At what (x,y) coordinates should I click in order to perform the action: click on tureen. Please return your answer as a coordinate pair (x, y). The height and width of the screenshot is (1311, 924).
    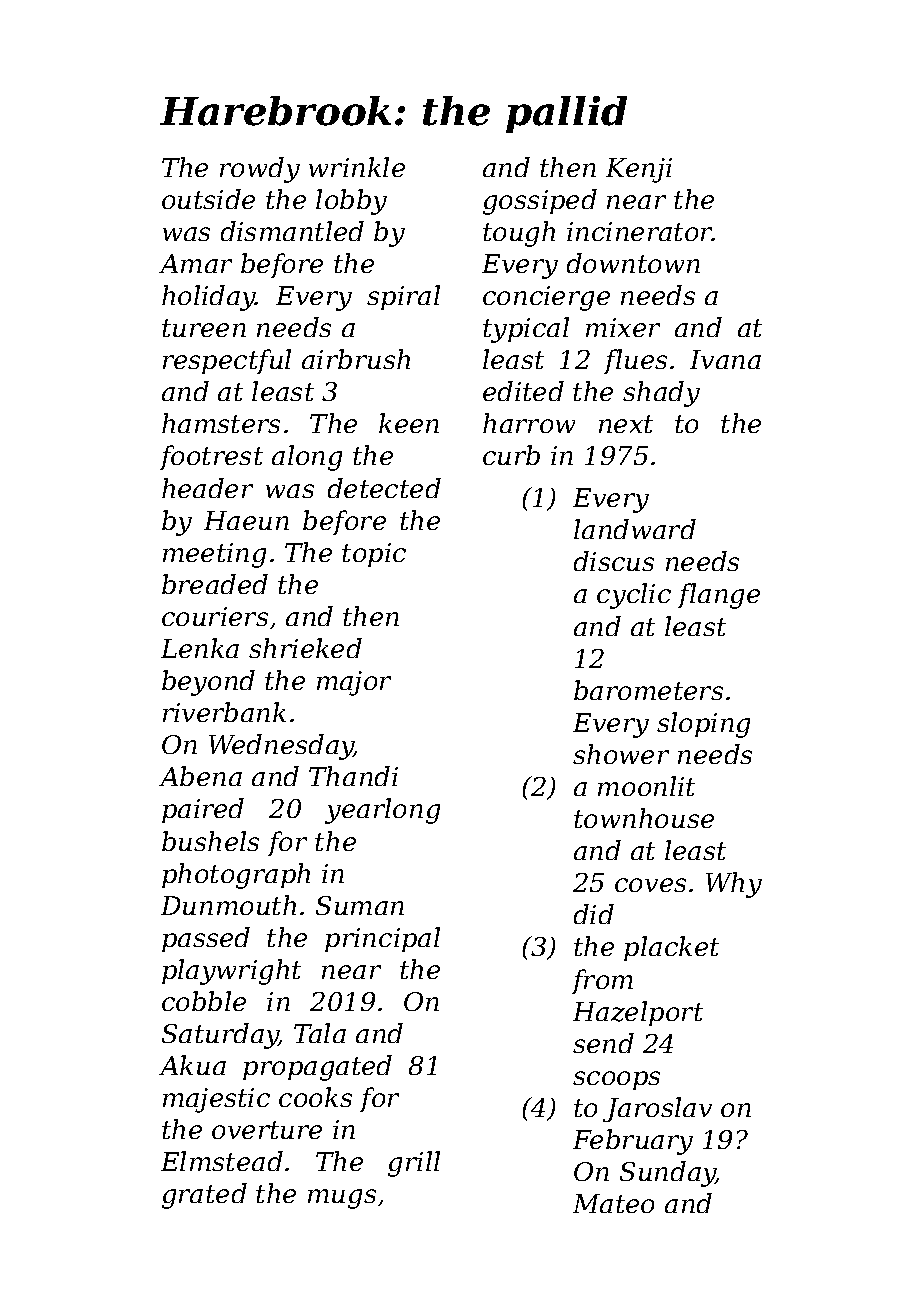
    Looking at the image, I should click on (204, 328).
